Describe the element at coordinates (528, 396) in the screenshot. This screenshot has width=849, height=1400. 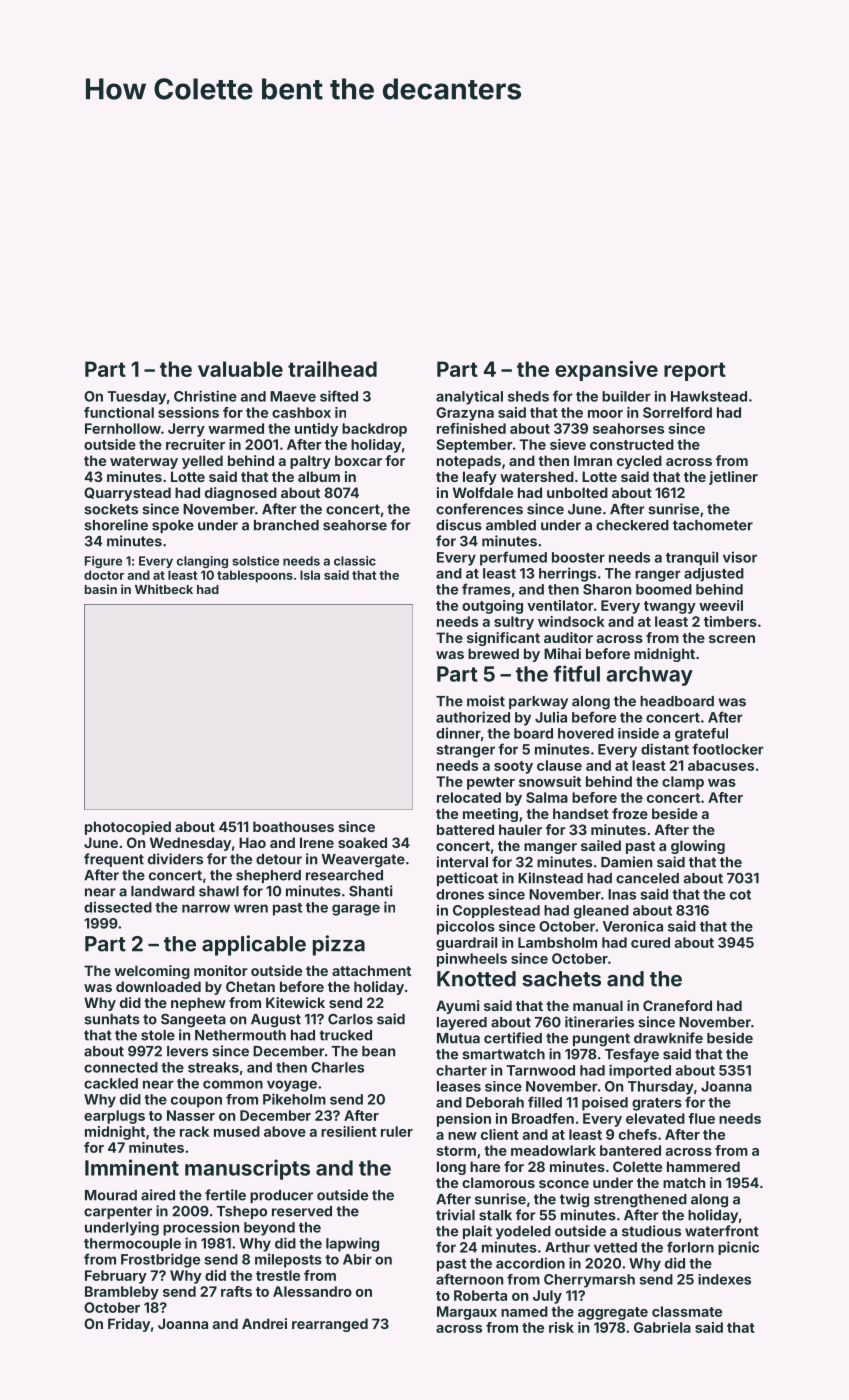
I see `sheds` at that location.
